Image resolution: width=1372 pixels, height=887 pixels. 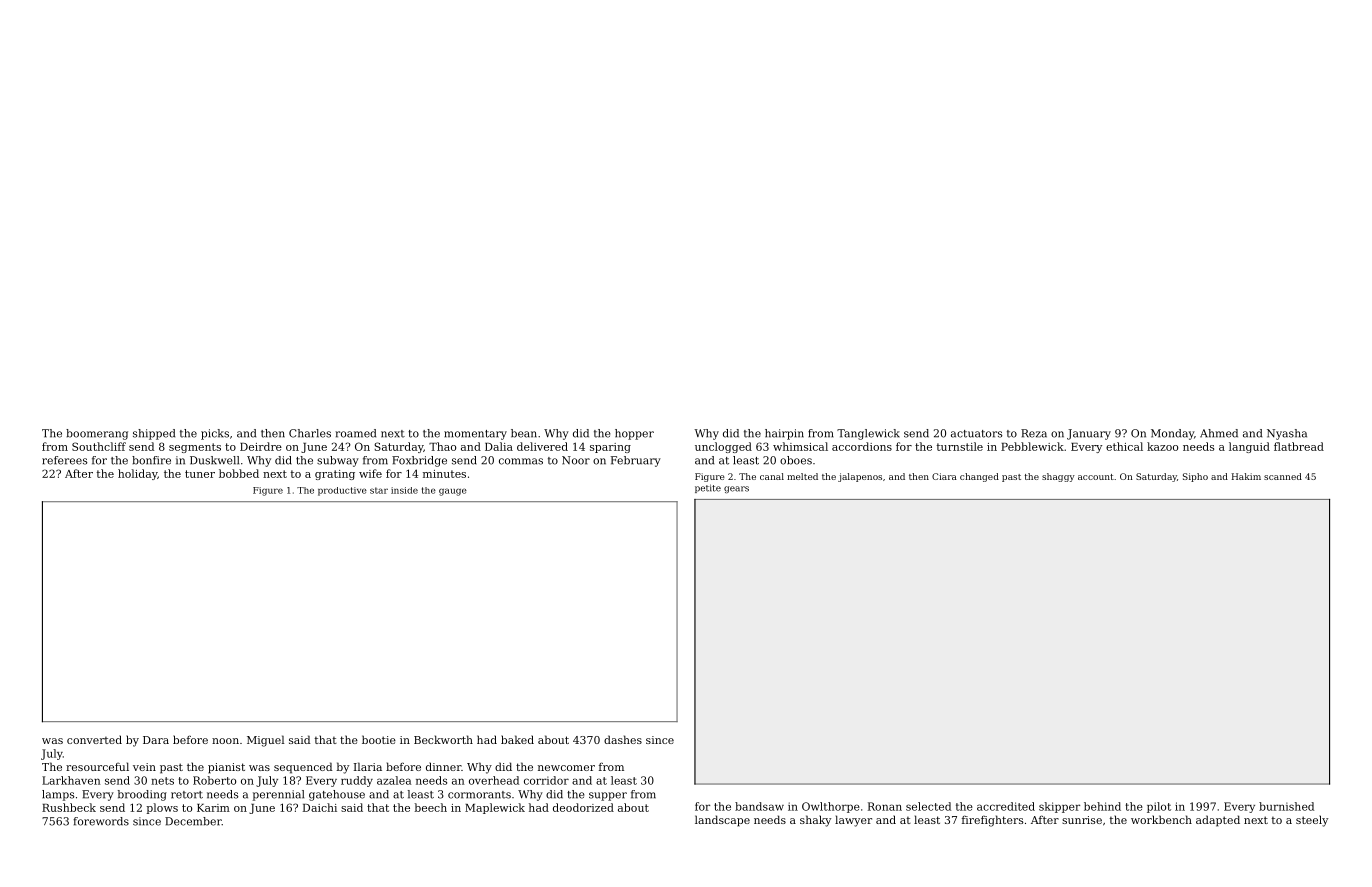 I want to click on dashes, so click(x=623, y=739).
